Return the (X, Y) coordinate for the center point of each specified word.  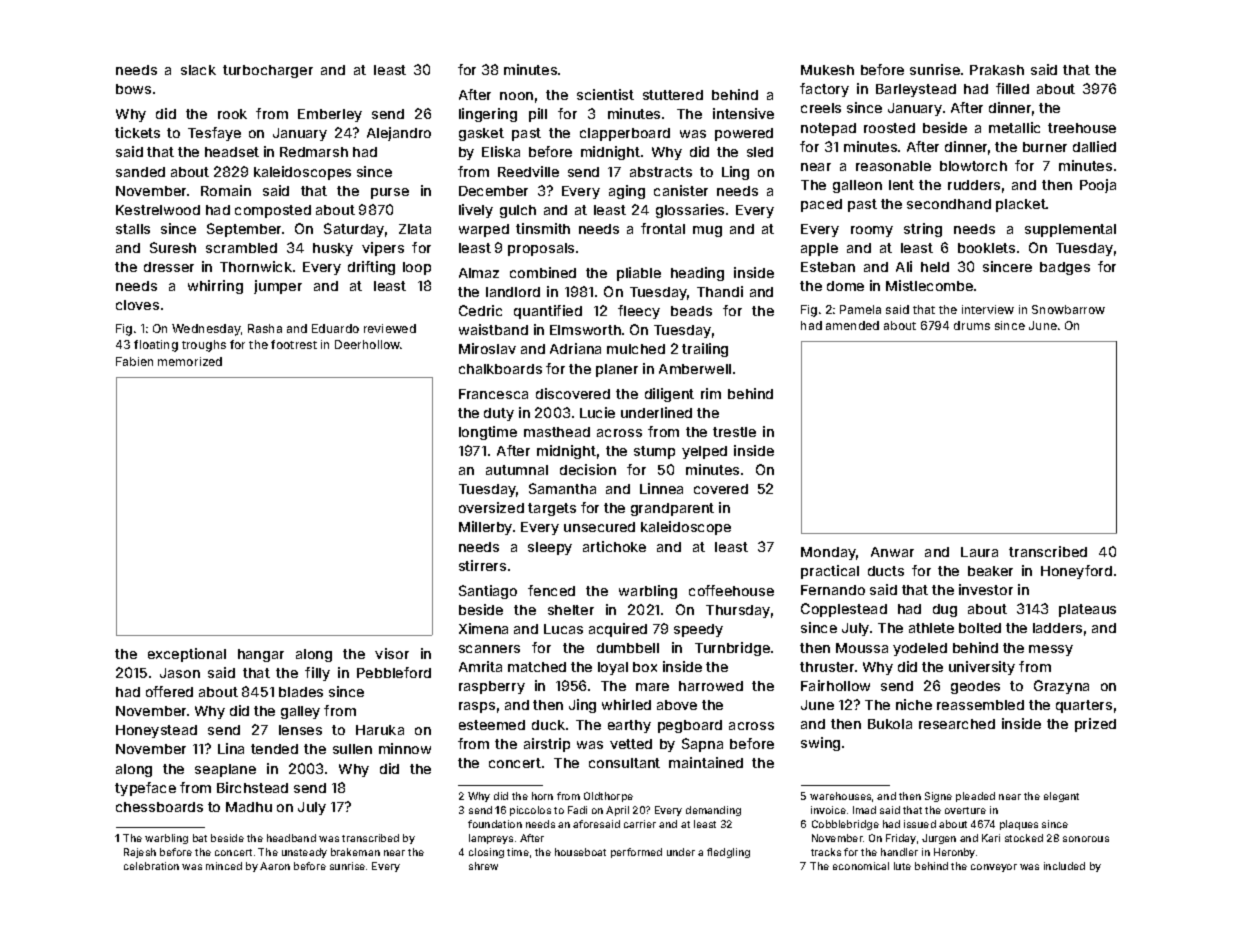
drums (972, 325)
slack (198, 70)
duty (499, 414)
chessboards (159, 807)
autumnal (517, 470)
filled (1012, 88)
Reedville (528, 171)
